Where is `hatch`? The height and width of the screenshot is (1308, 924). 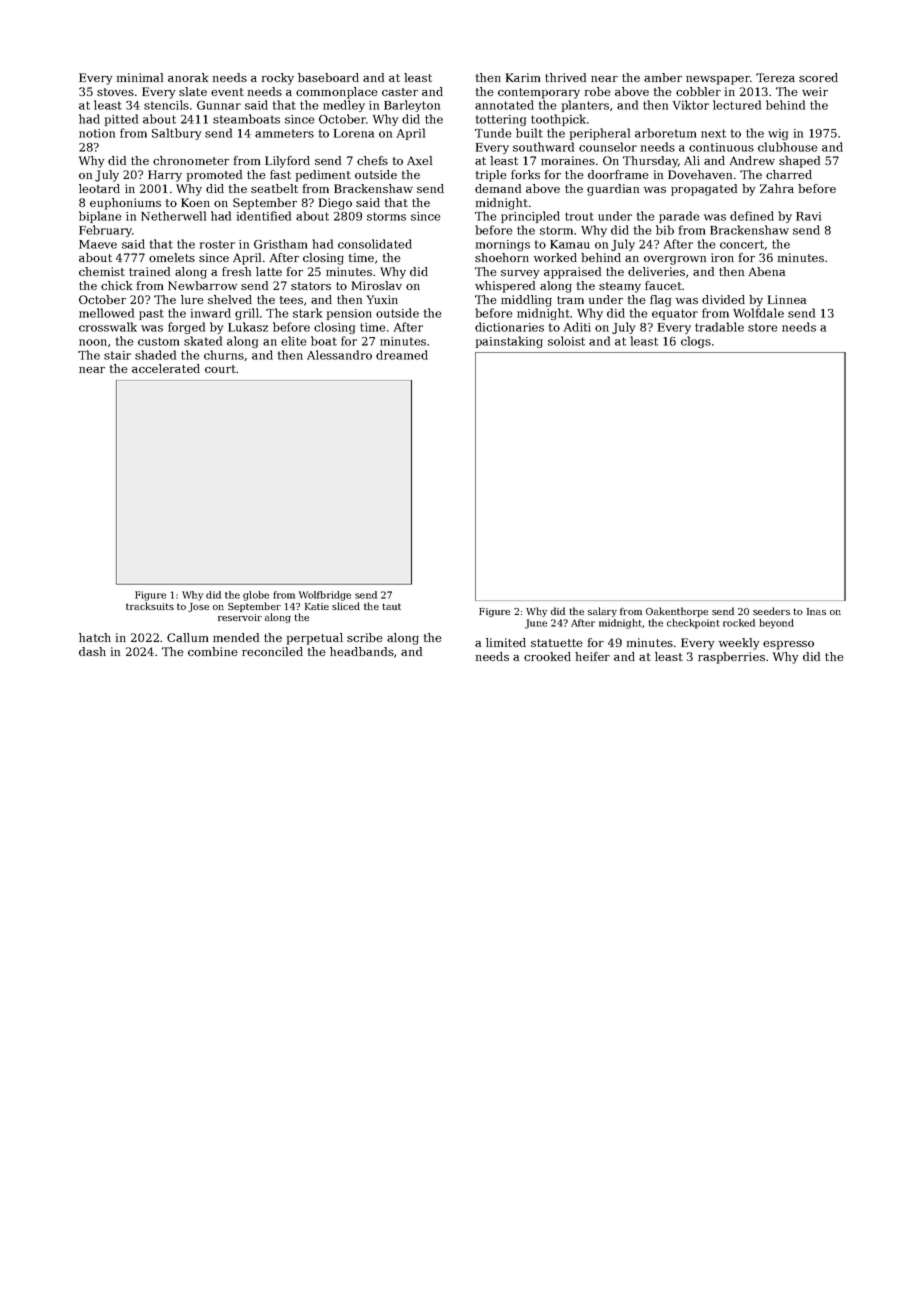
hatch is located at coordinates (95, 637).
